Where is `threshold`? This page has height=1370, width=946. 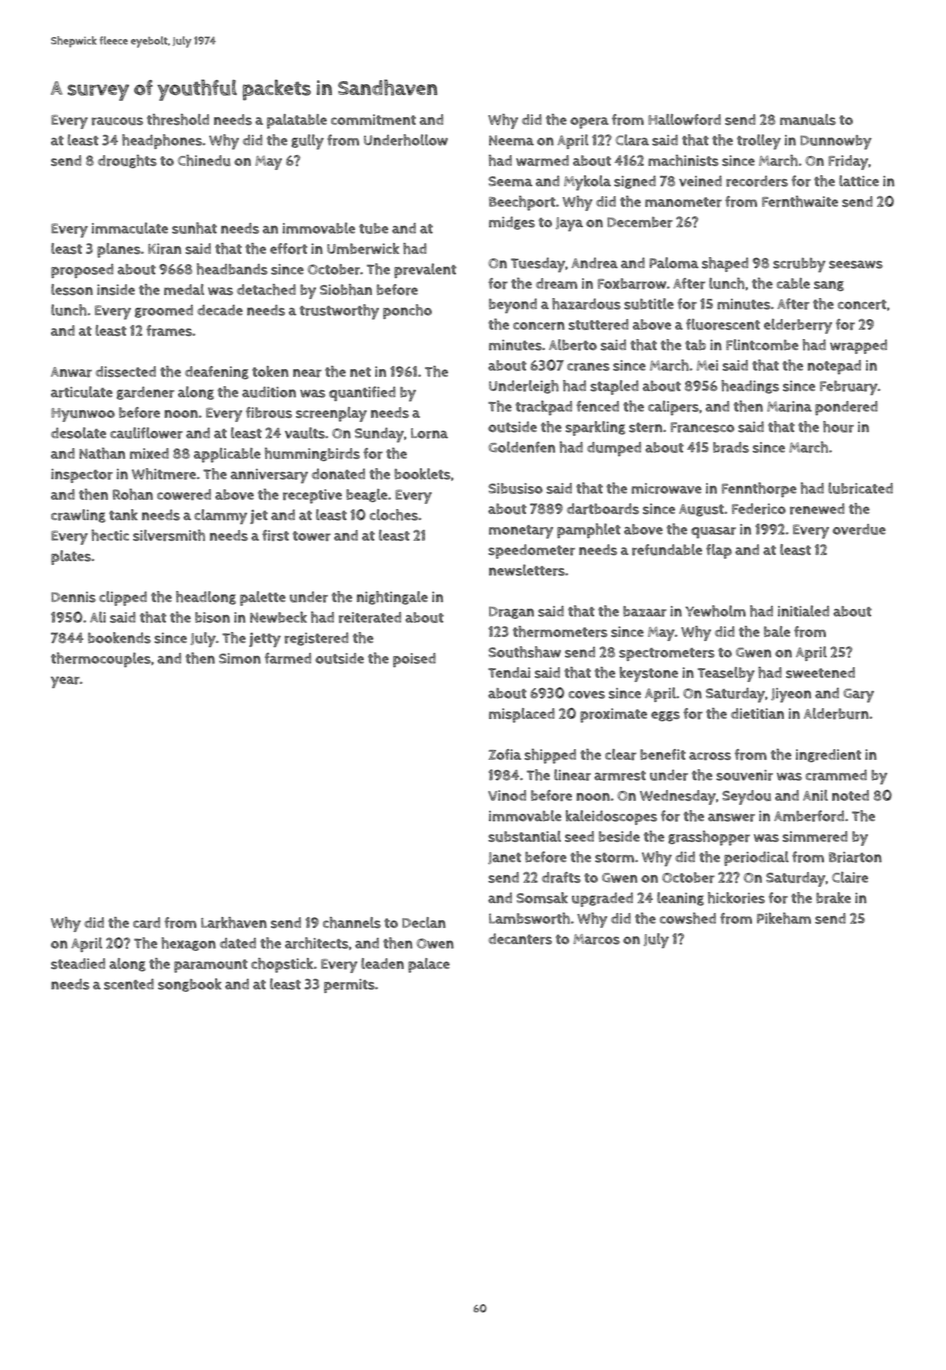
threshold is located at coordinates (178, 119).
